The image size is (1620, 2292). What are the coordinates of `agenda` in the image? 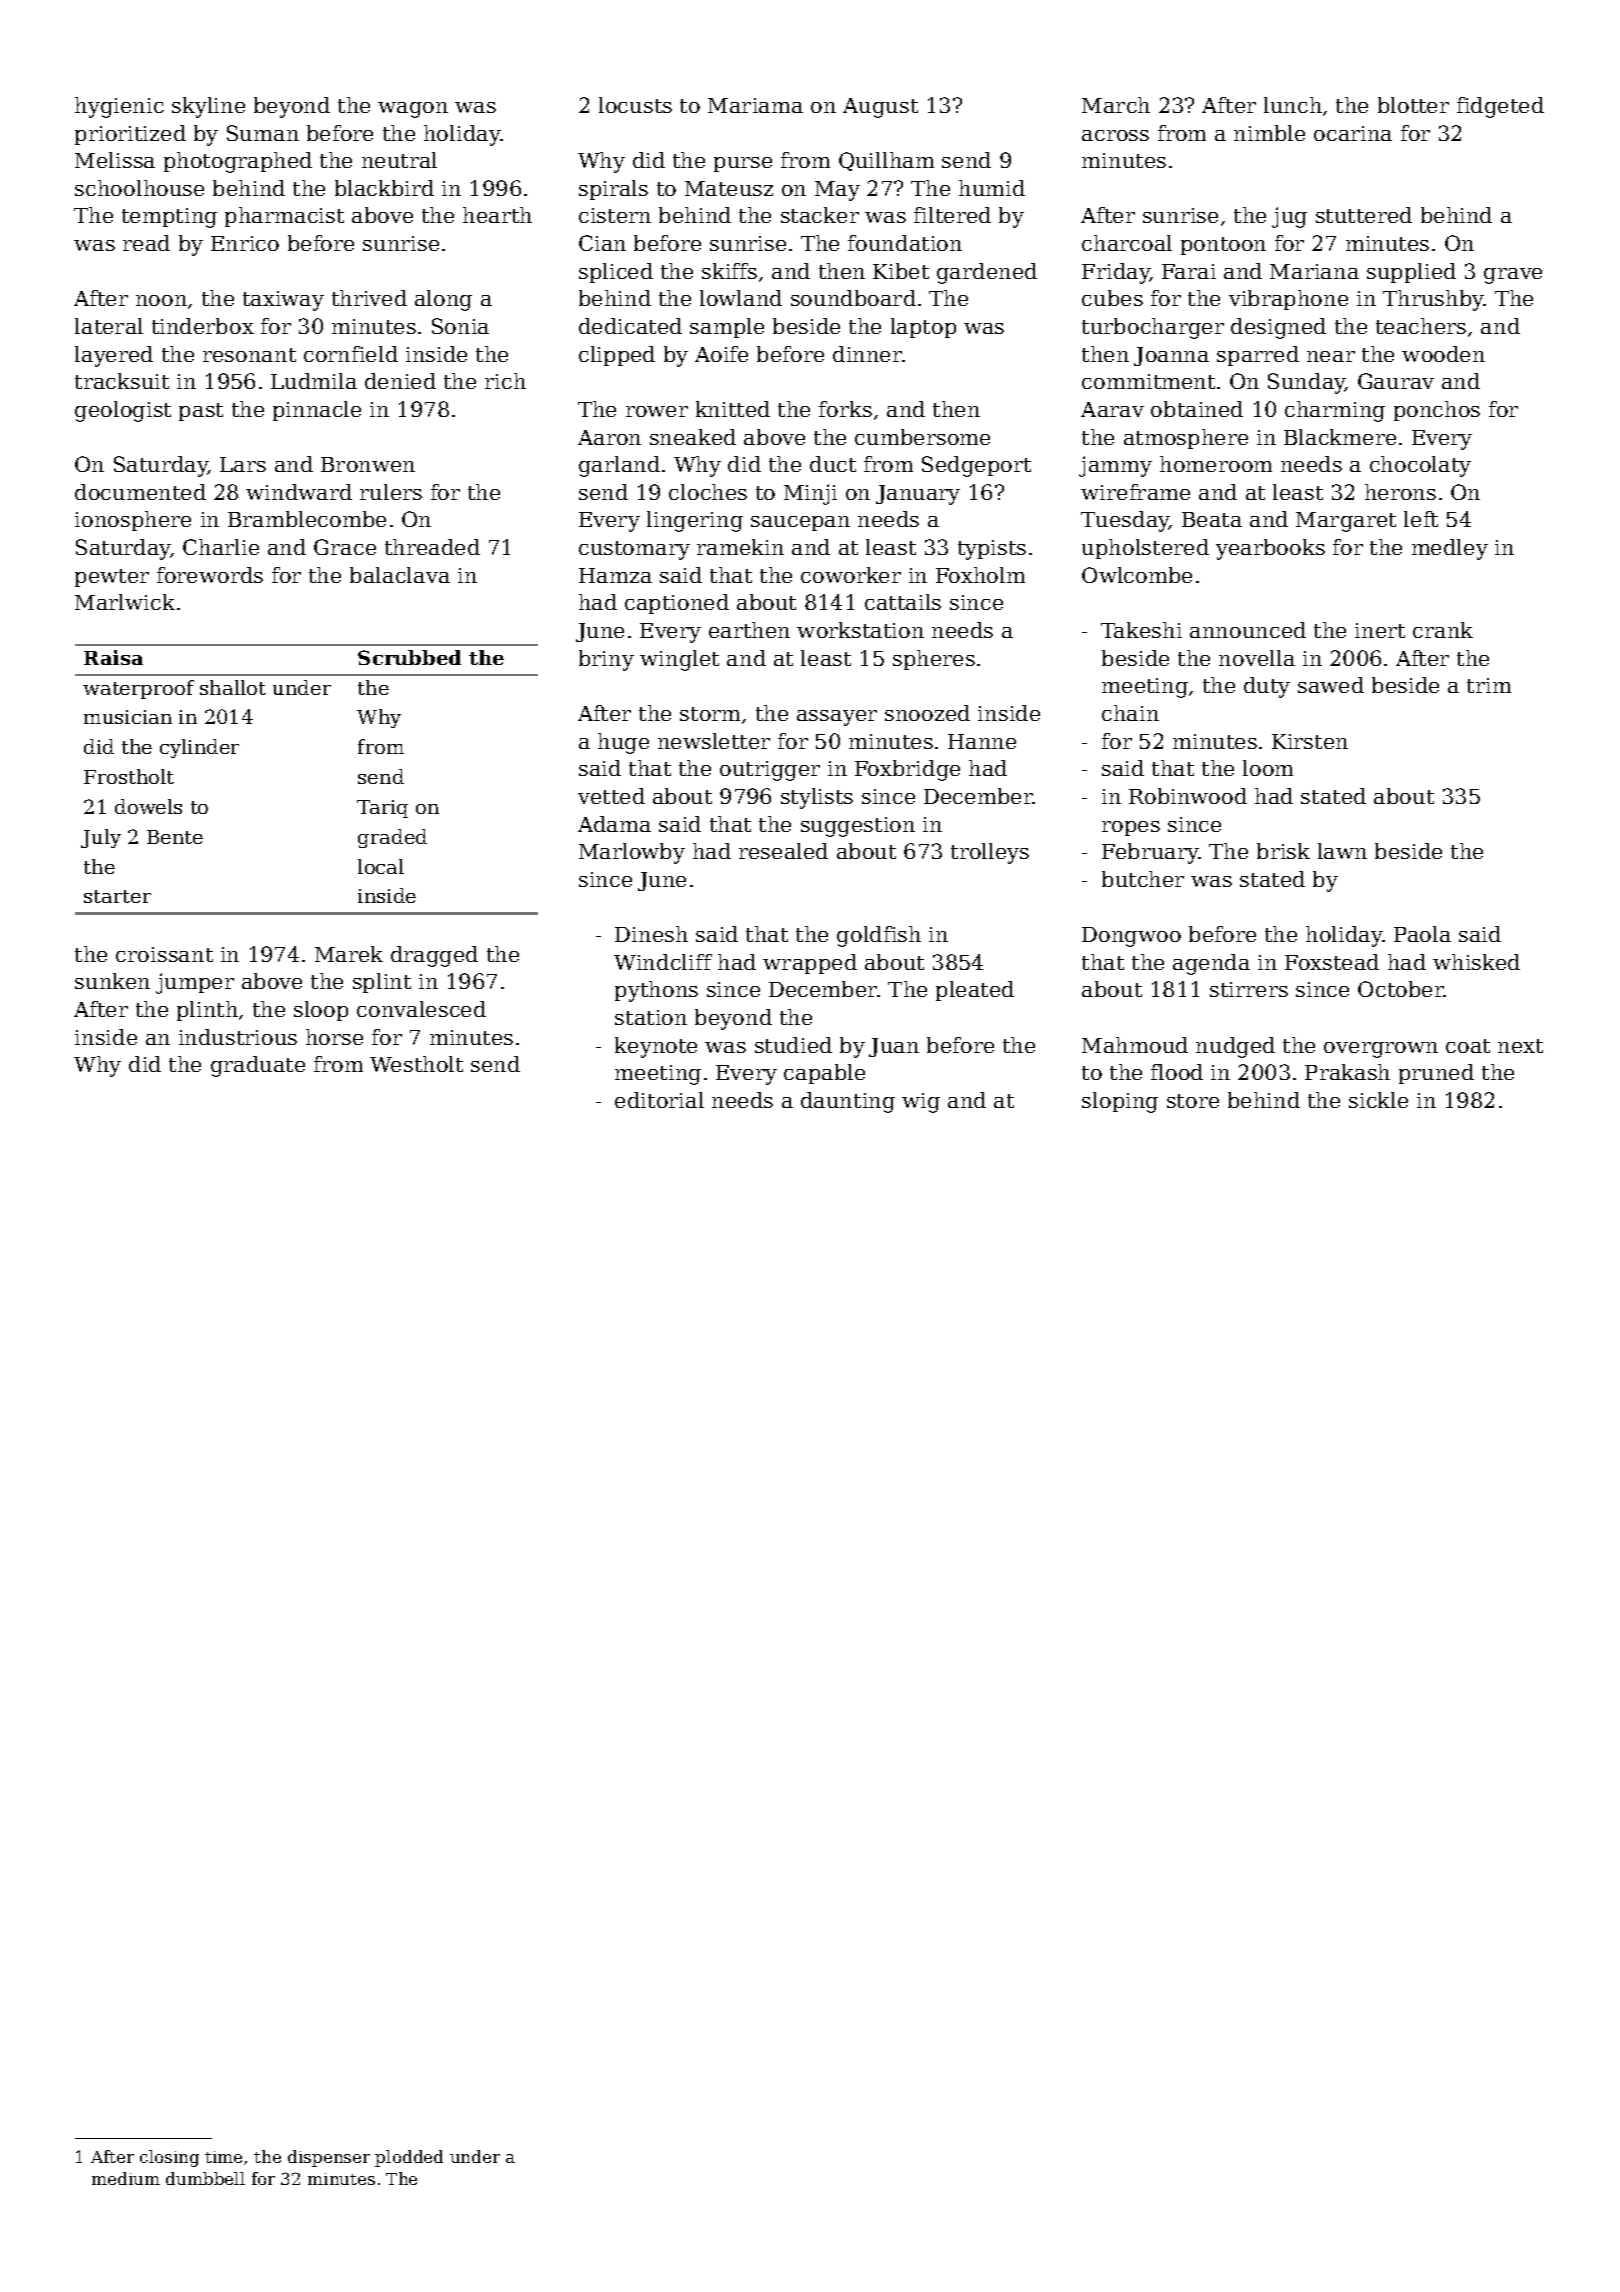 It's located at (1211, 964).
